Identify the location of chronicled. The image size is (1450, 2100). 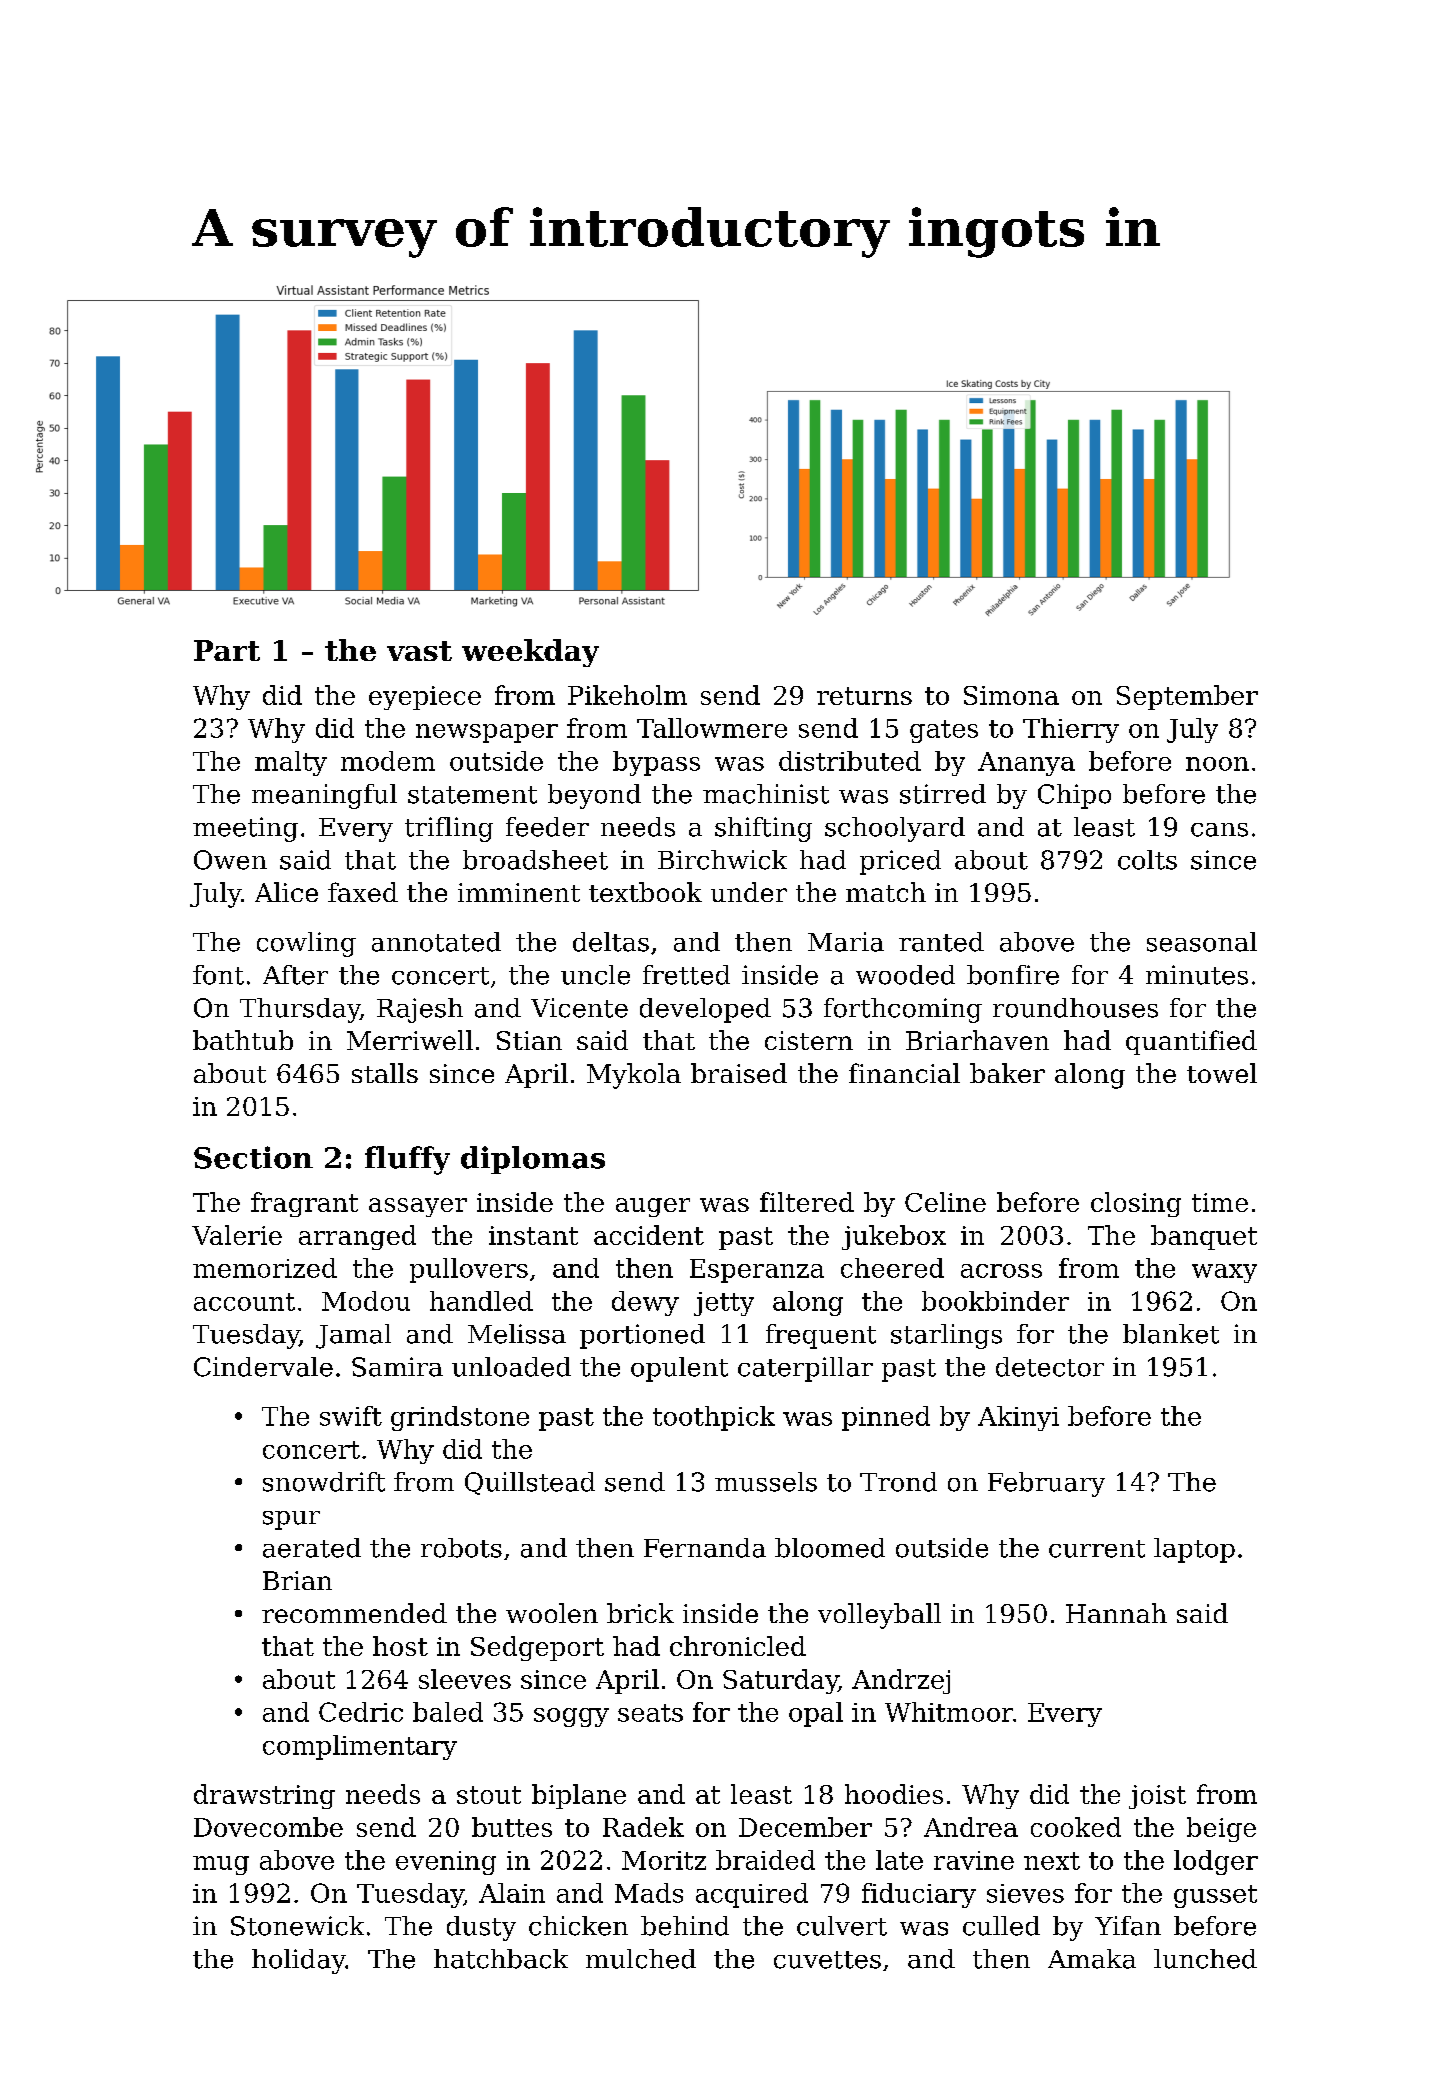
(738, 1646).
